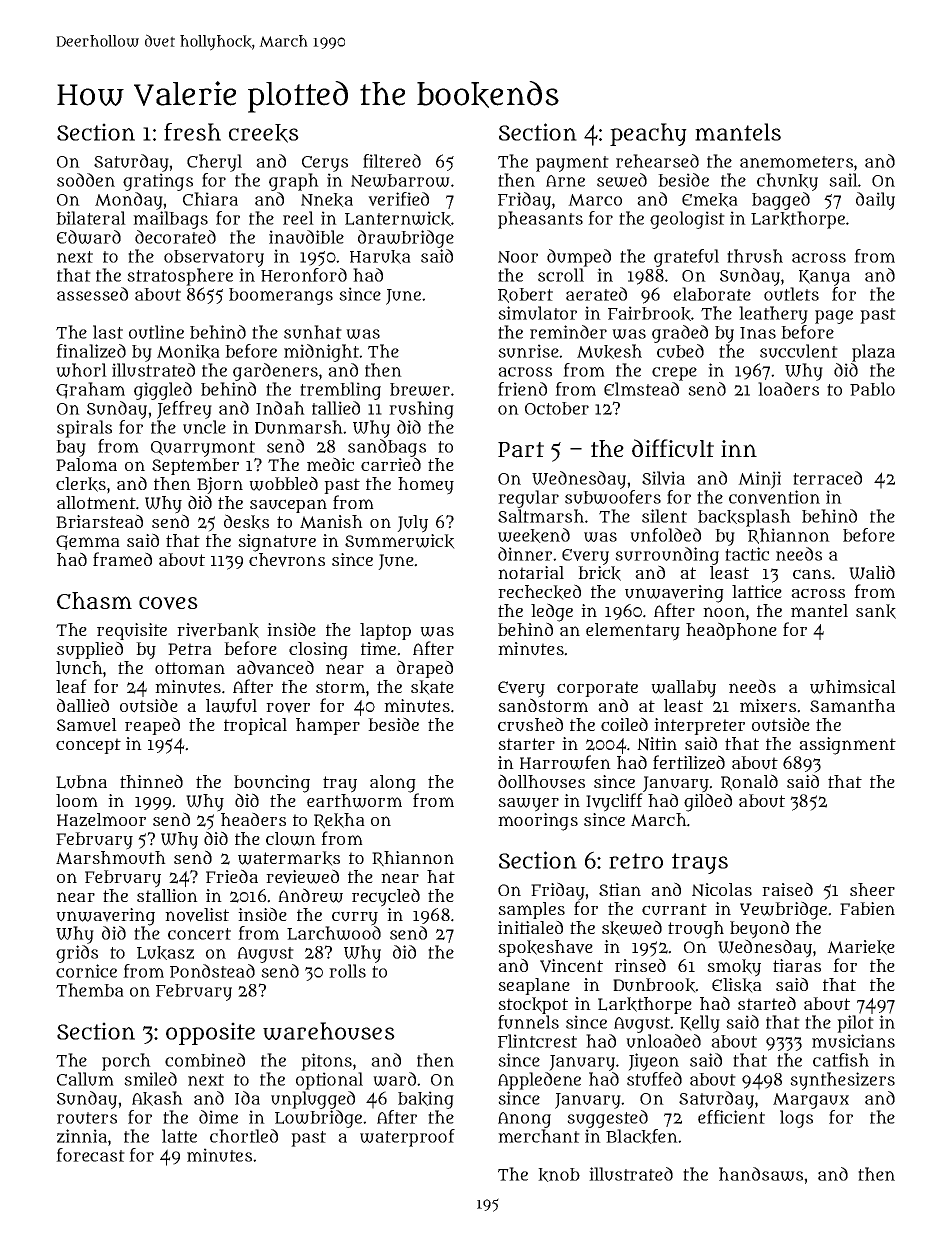 The width and height of the screenshot is (952, 1233). I want to click on Walid, so click(872, 572).
